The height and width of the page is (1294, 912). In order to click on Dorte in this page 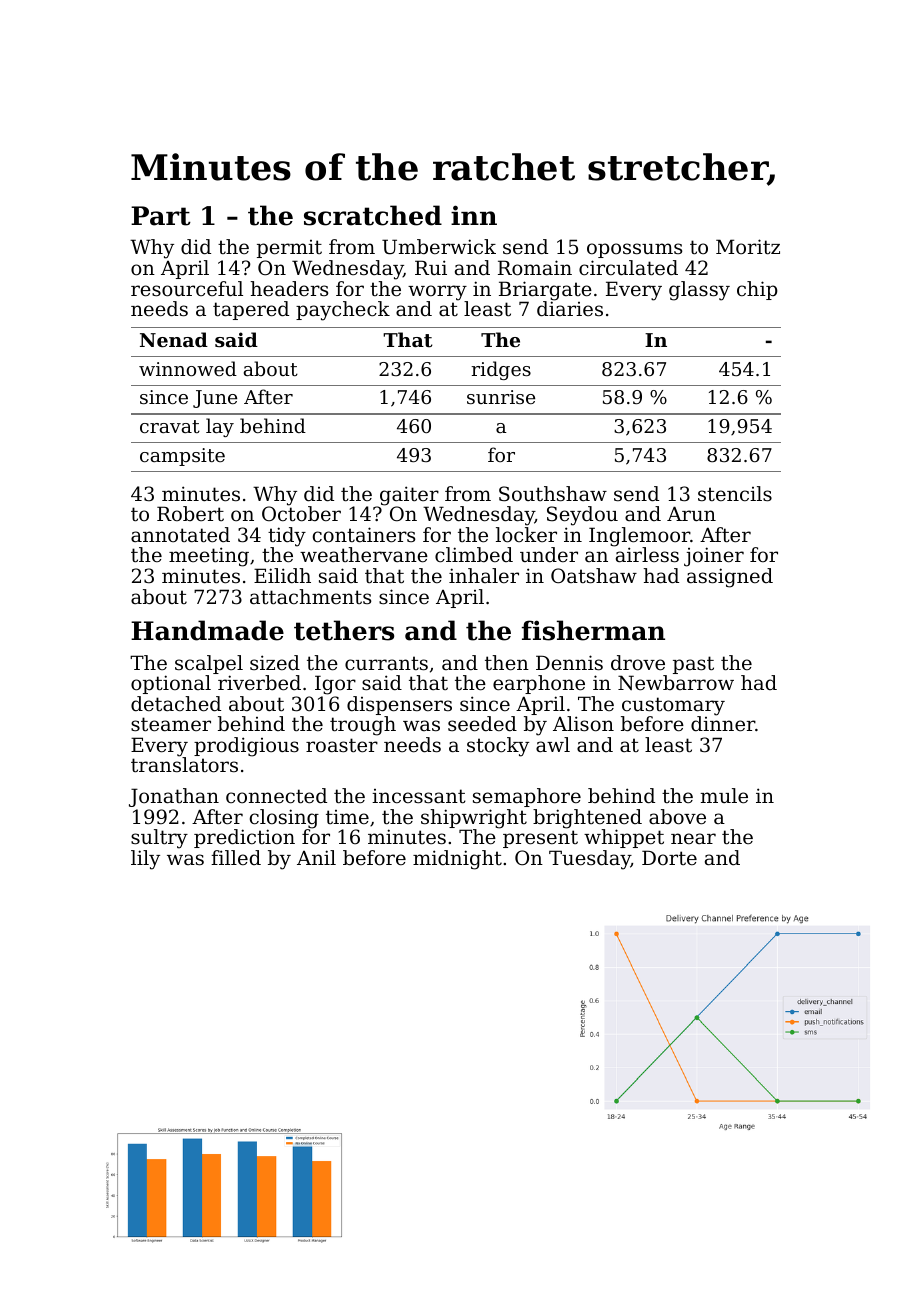, I will do `click(669, 857)`.
